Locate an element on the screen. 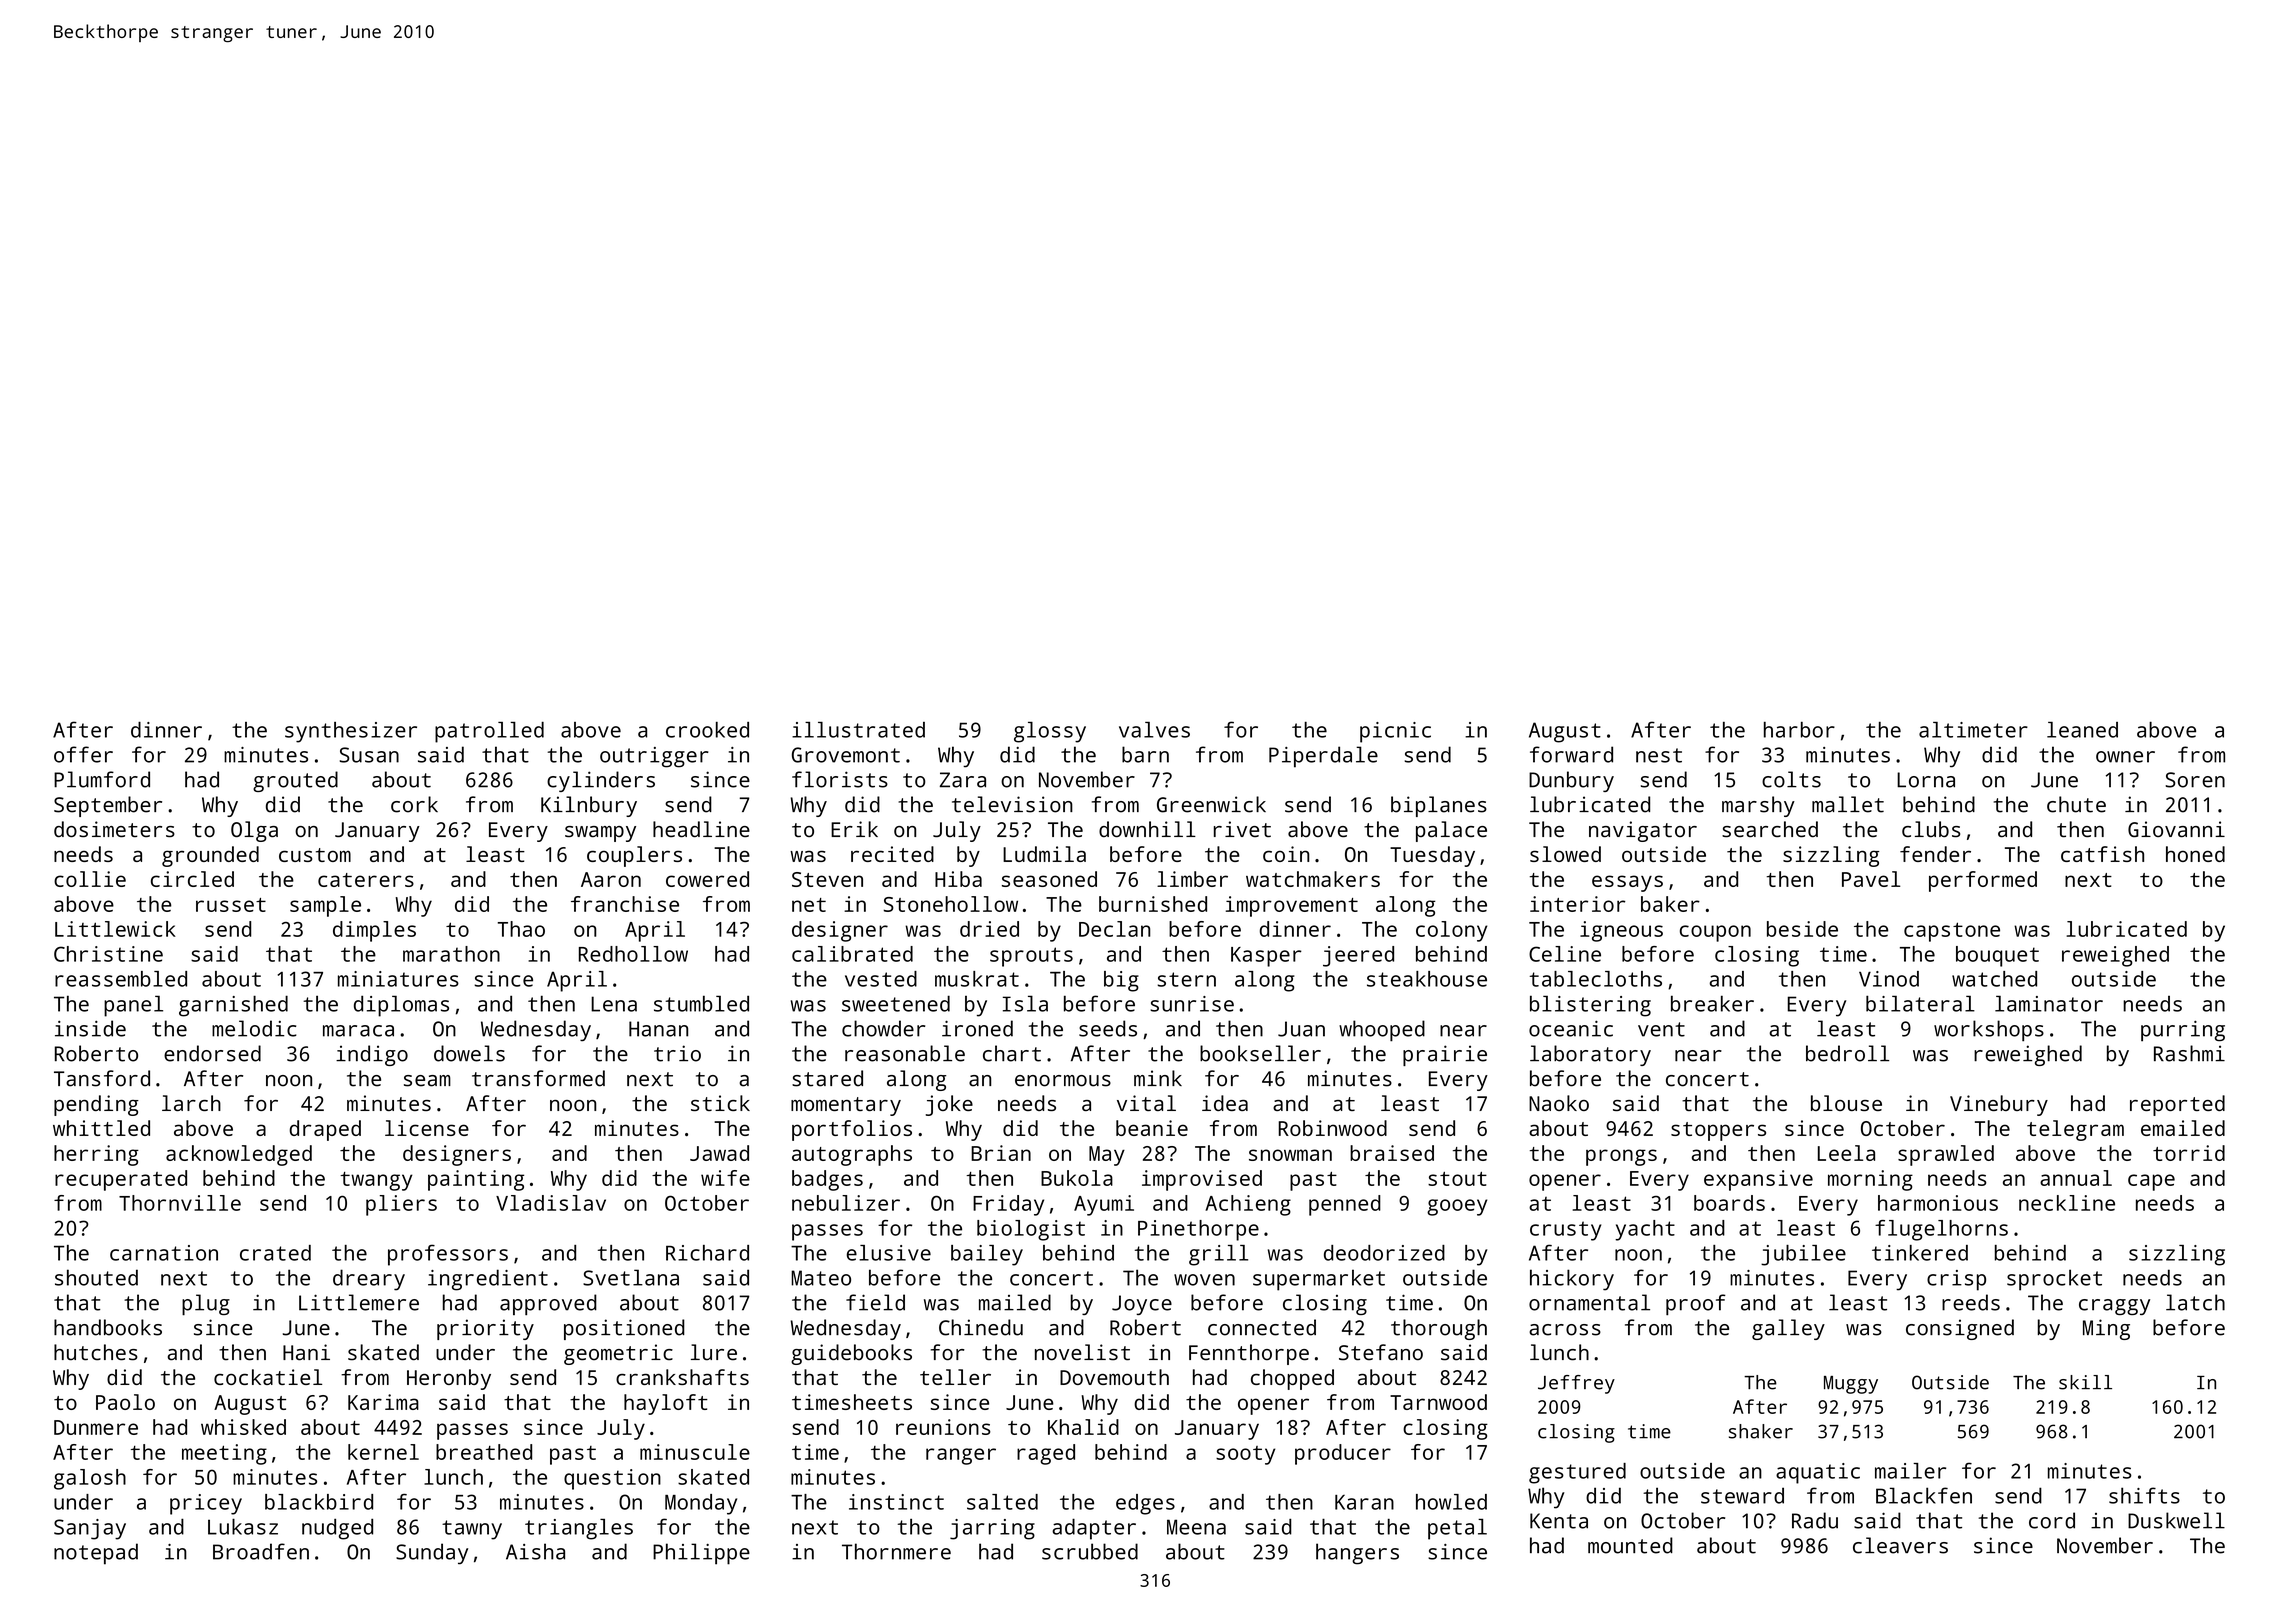 The width and height of the screenshot is (2279, 1612). Hanan is located at coordinates (658, 1029).
